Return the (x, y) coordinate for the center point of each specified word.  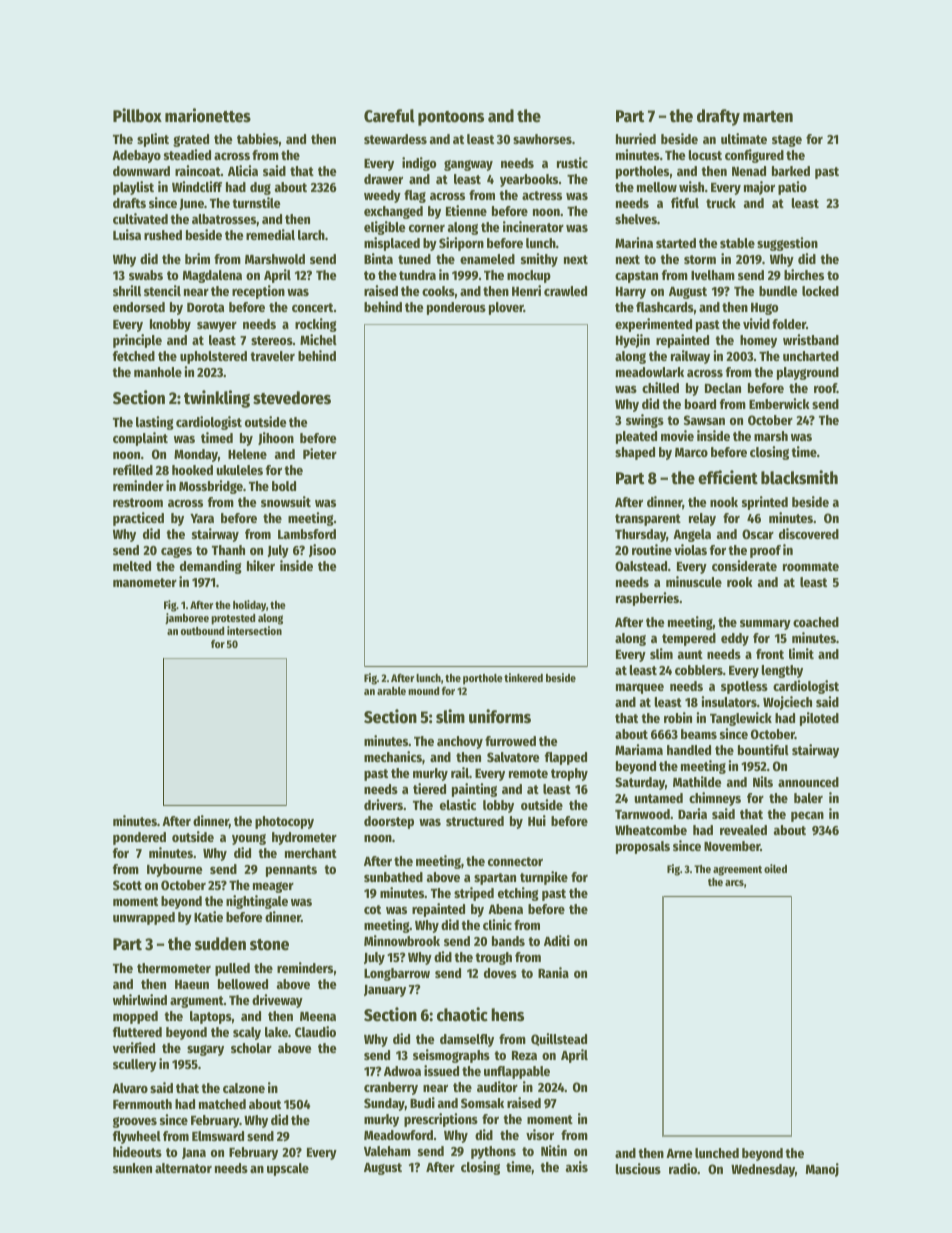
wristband (811, 339)
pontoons (451, 118)
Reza (524, 1055)
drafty (718, 117)
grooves (135, 1122)
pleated (636, 437)
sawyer (217, 327)
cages (176, 552)
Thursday (640, 535)
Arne (679, 1153)
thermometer (174, 968)
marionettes (208, 115)
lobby (498, 806)
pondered (139, 838)
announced (808, 782)
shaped (635, 453)
